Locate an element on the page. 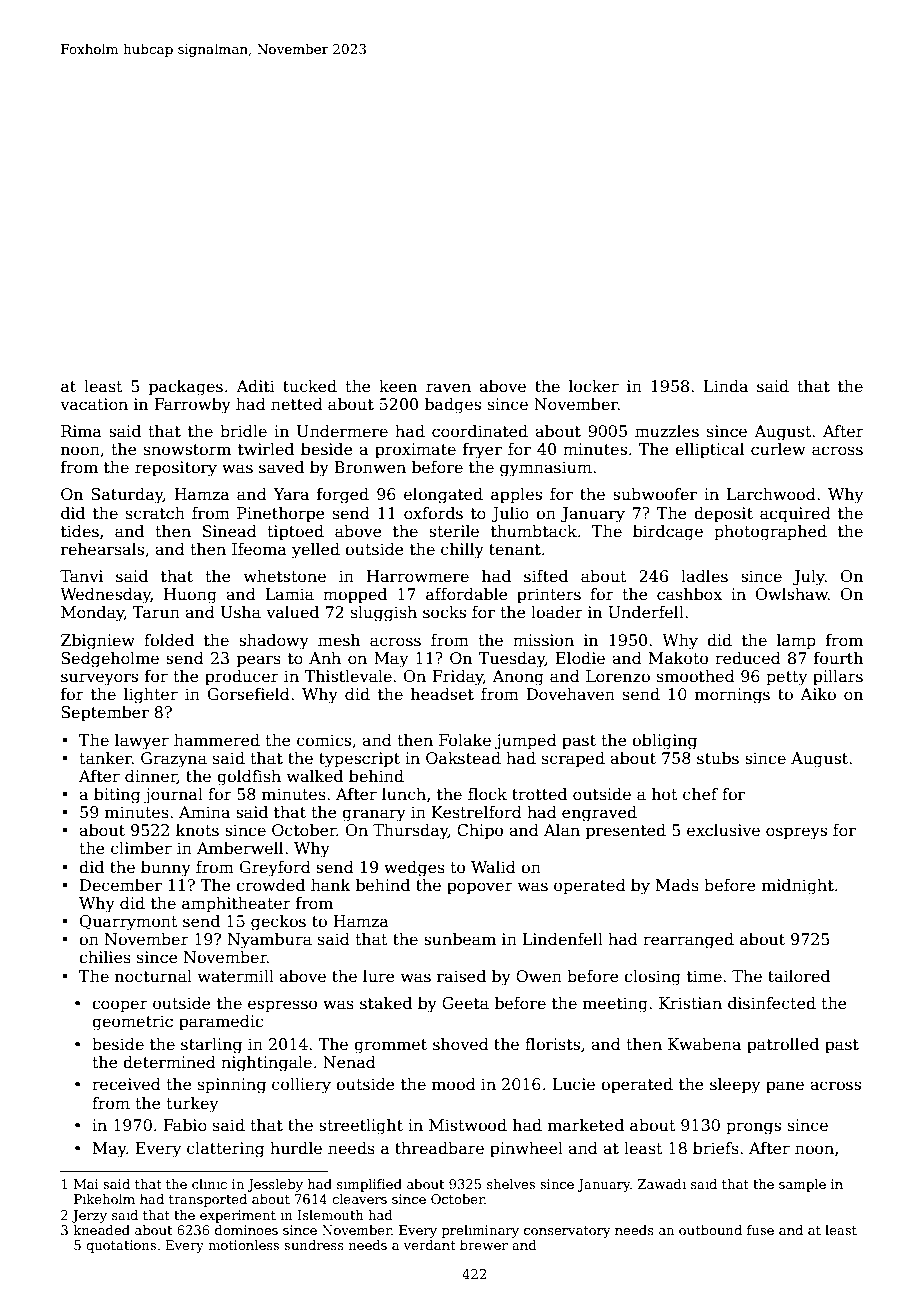 Image resolution: width=924 pixels, height=1308 pixels. verdant is located at coordinates (429, 1245).
